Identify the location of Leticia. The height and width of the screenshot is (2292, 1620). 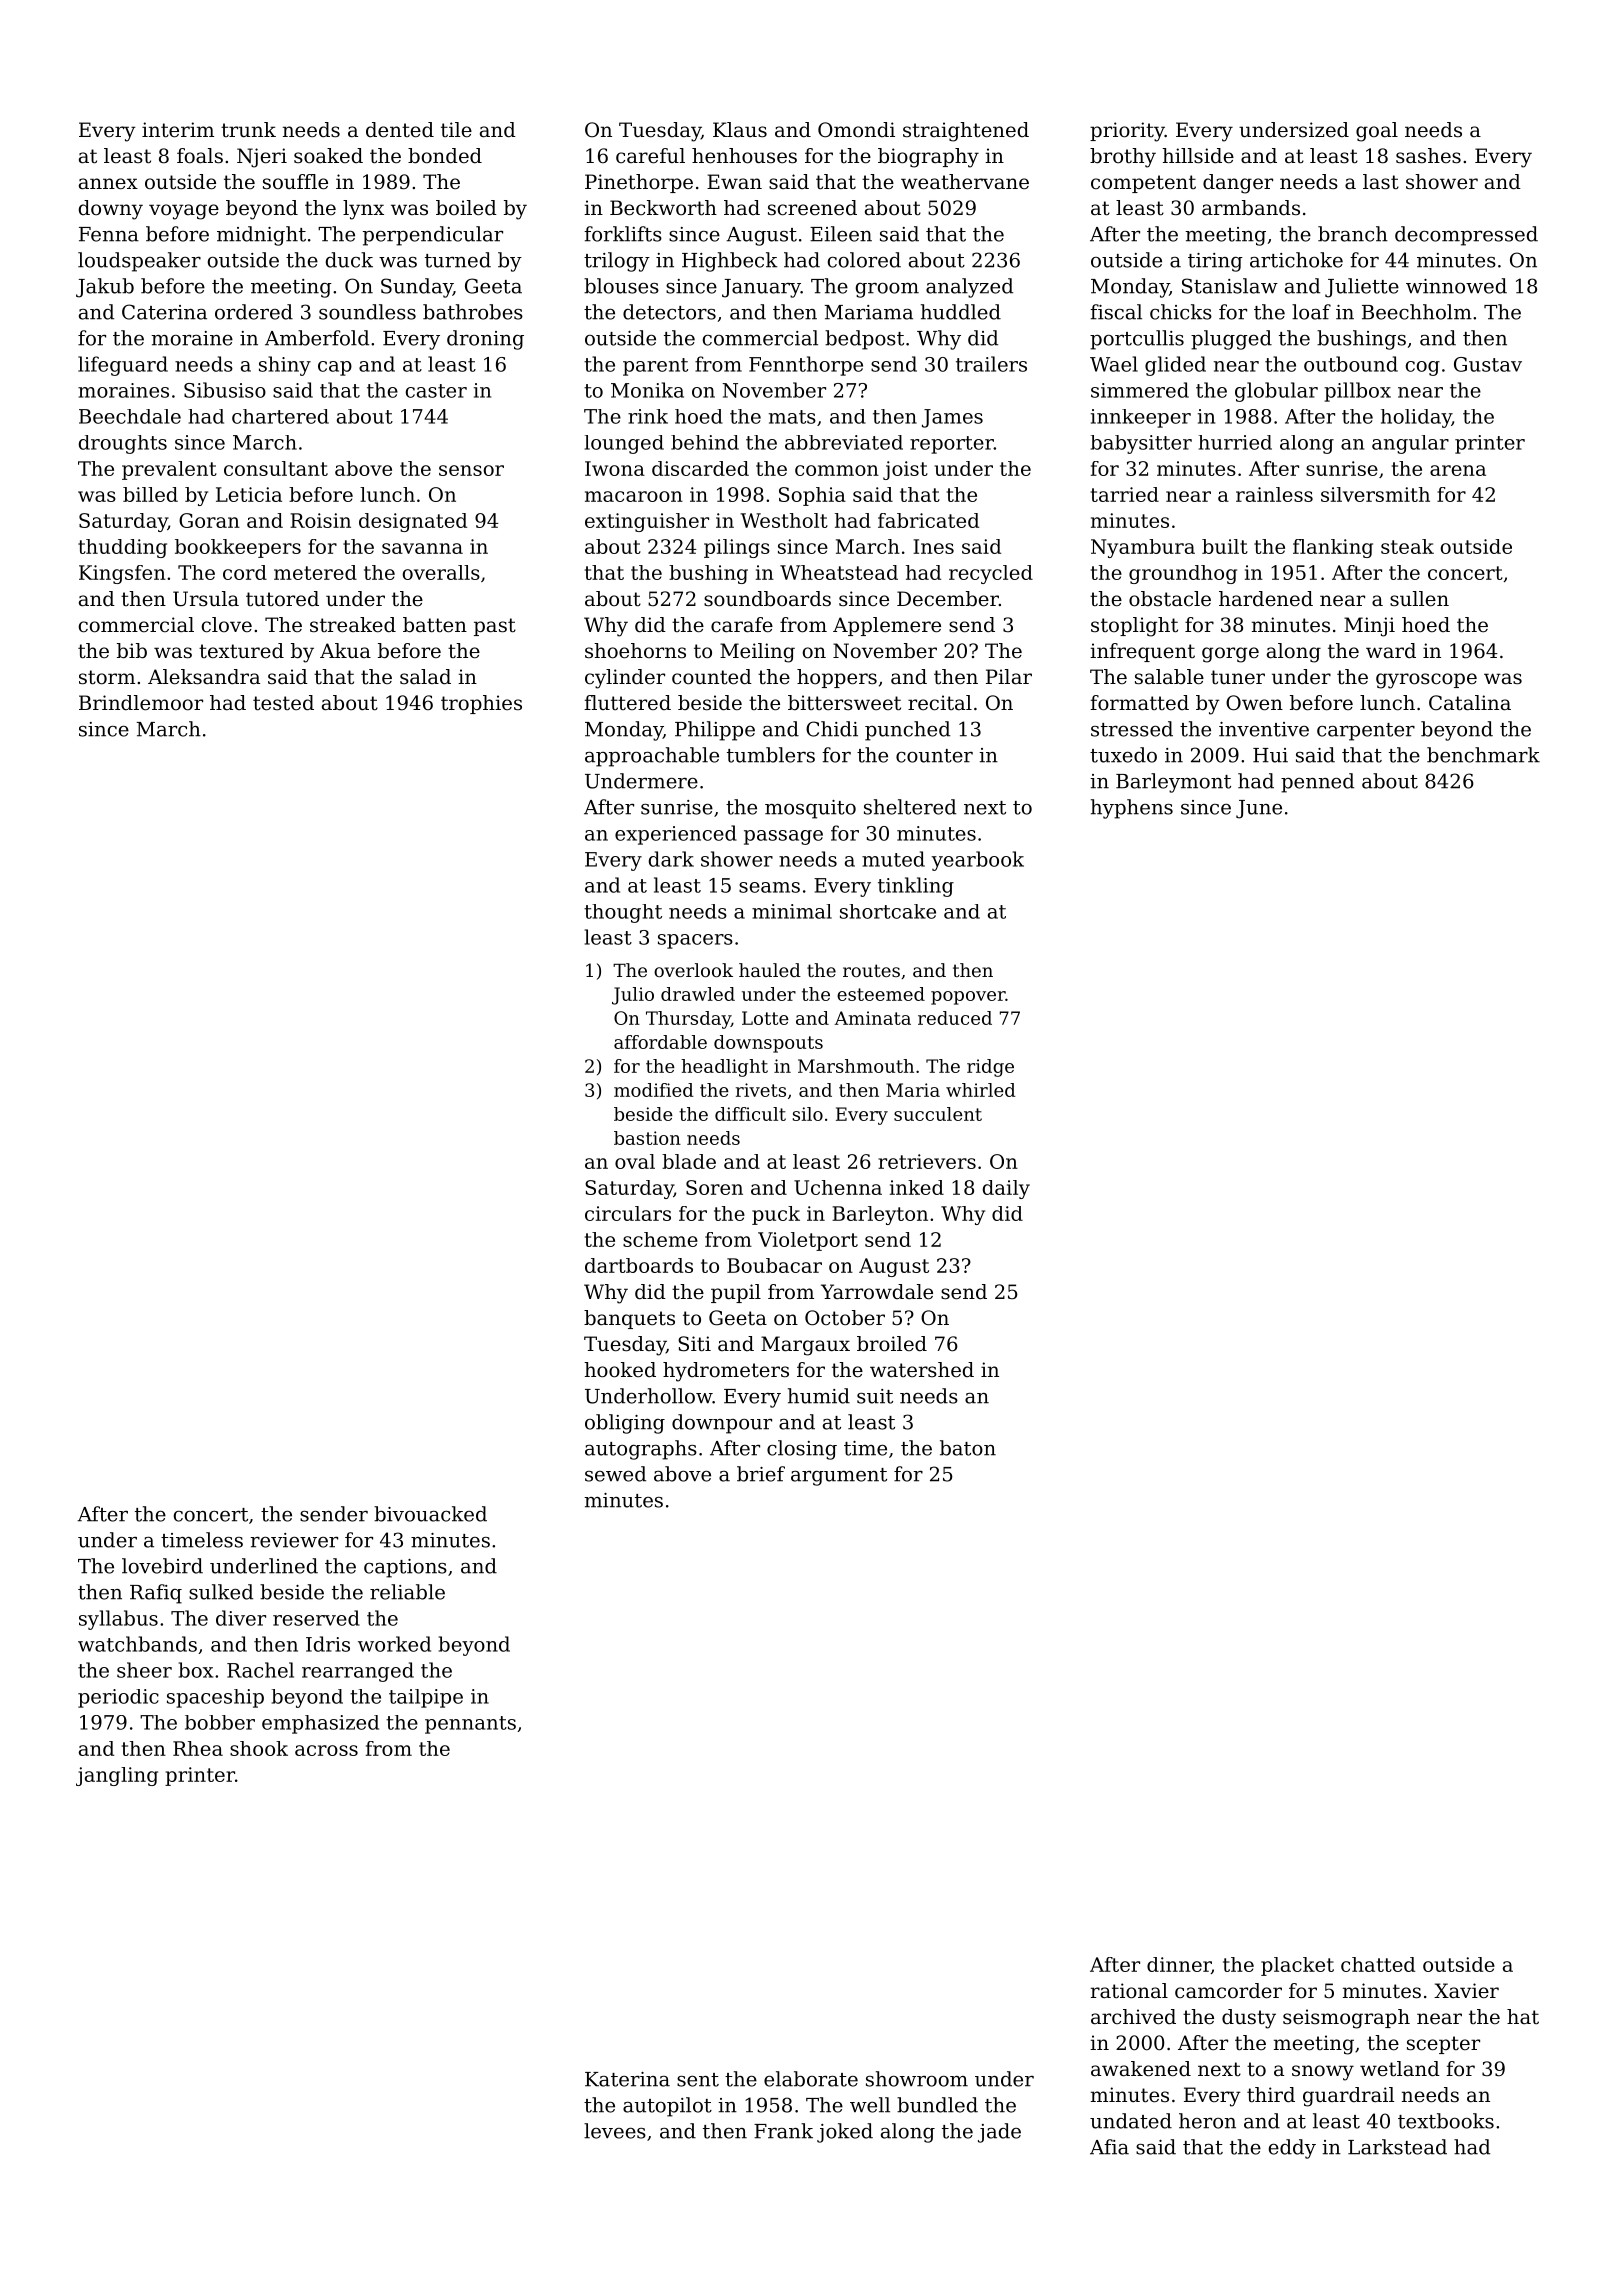
(249, 494).
